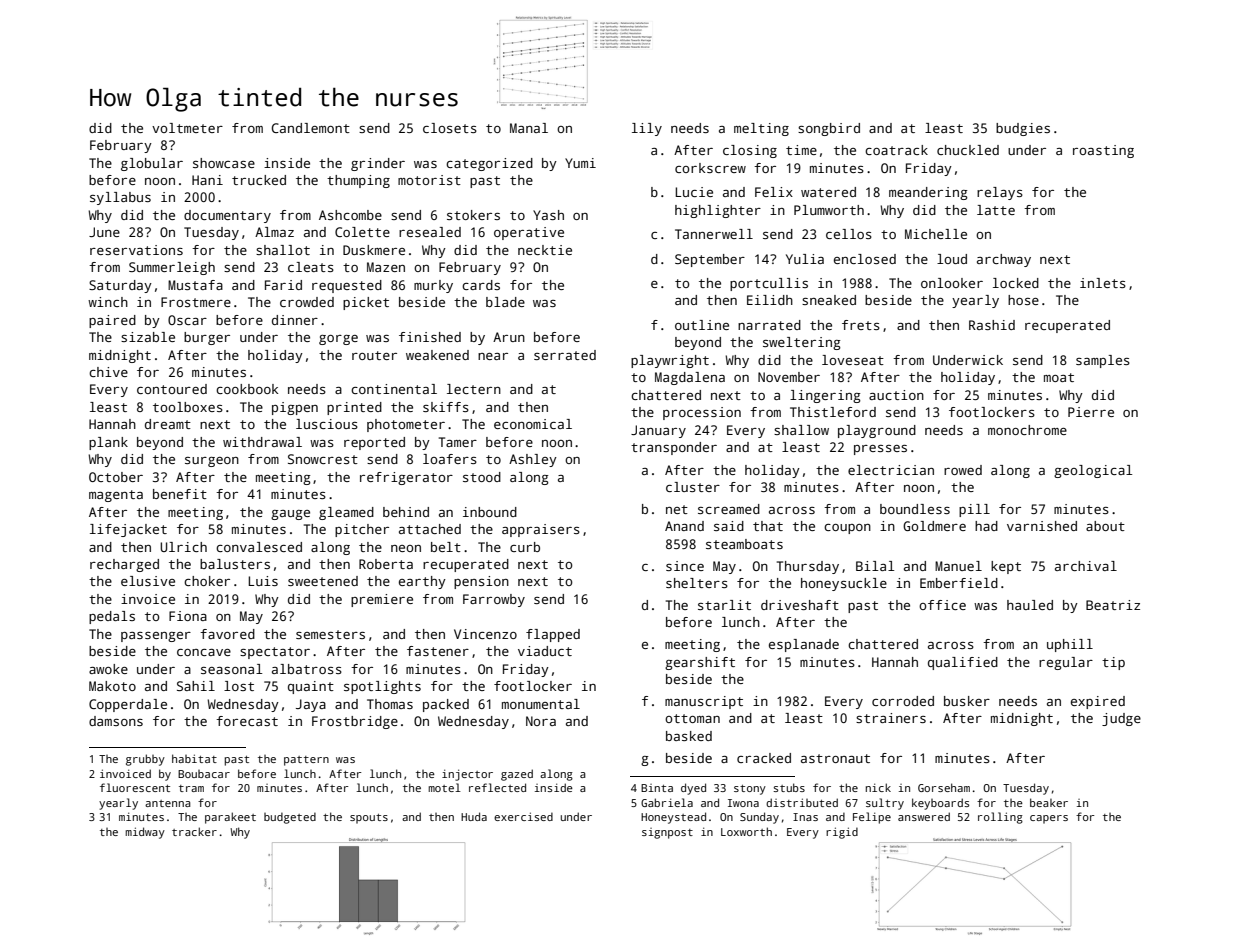 This screenshot has height=952, width=1233. What do you see at coordinates (697, 583) in the screenshot?
I see `shelters` at bounding box center [697, 583].
